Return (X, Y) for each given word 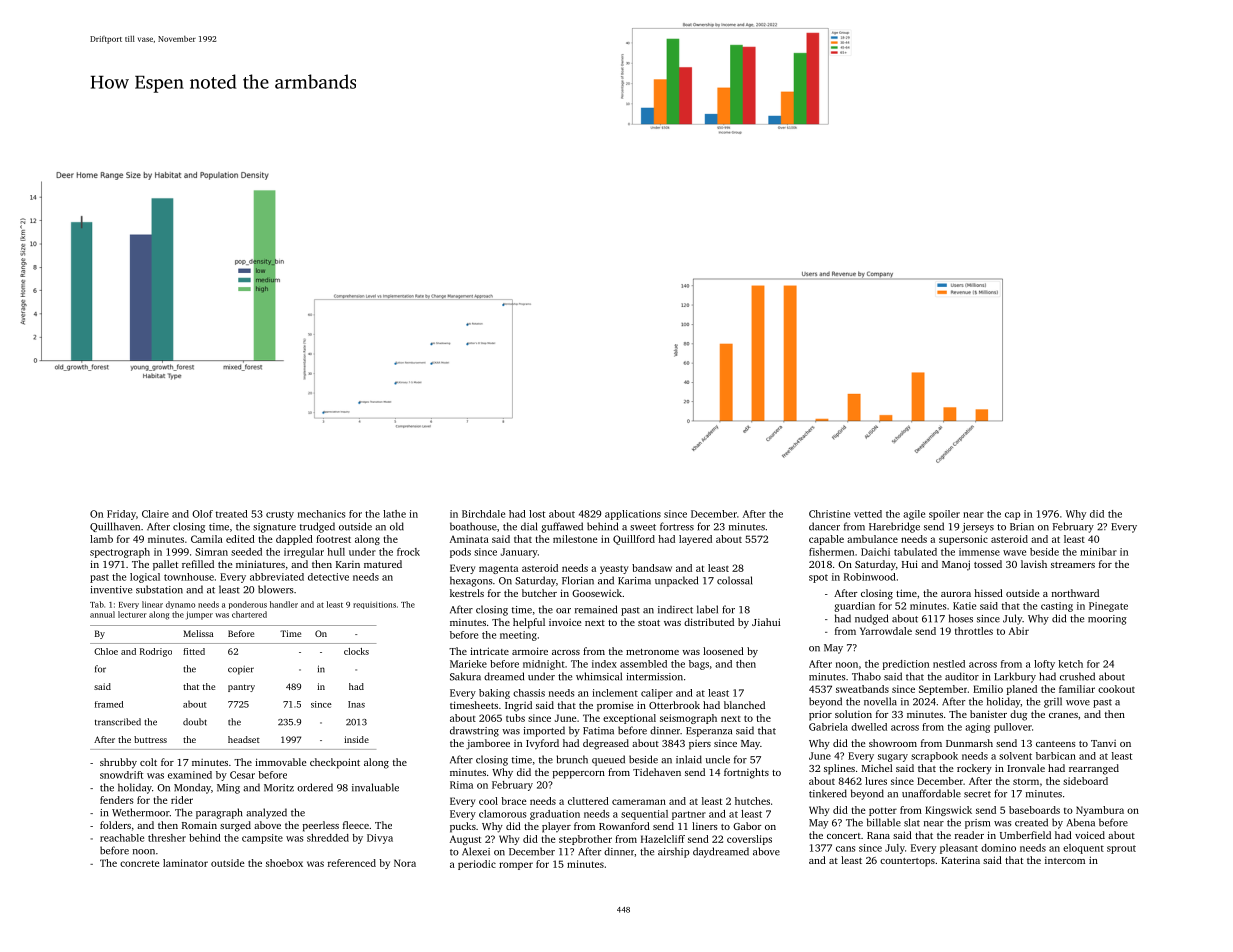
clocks (356, 651)
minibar (1098, 552)
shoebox (284, 863)
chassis (529, 693)
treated (232, 514)
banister (988, 714)
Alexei (476, 851)
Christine (829, 514)
